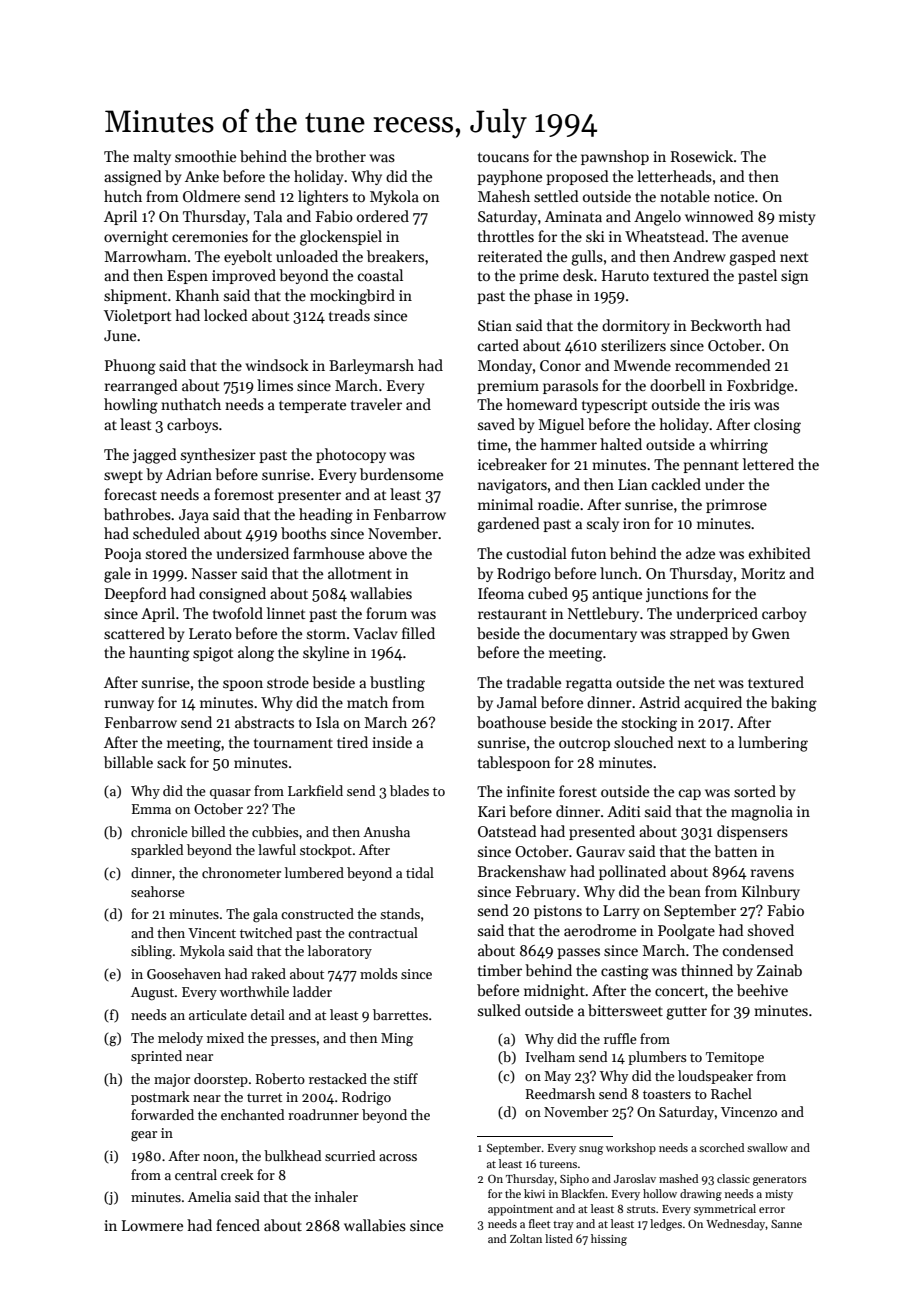 The width and height of the screenshot is (924, 1308). I want to click on Deepford, so click(136, 594).
